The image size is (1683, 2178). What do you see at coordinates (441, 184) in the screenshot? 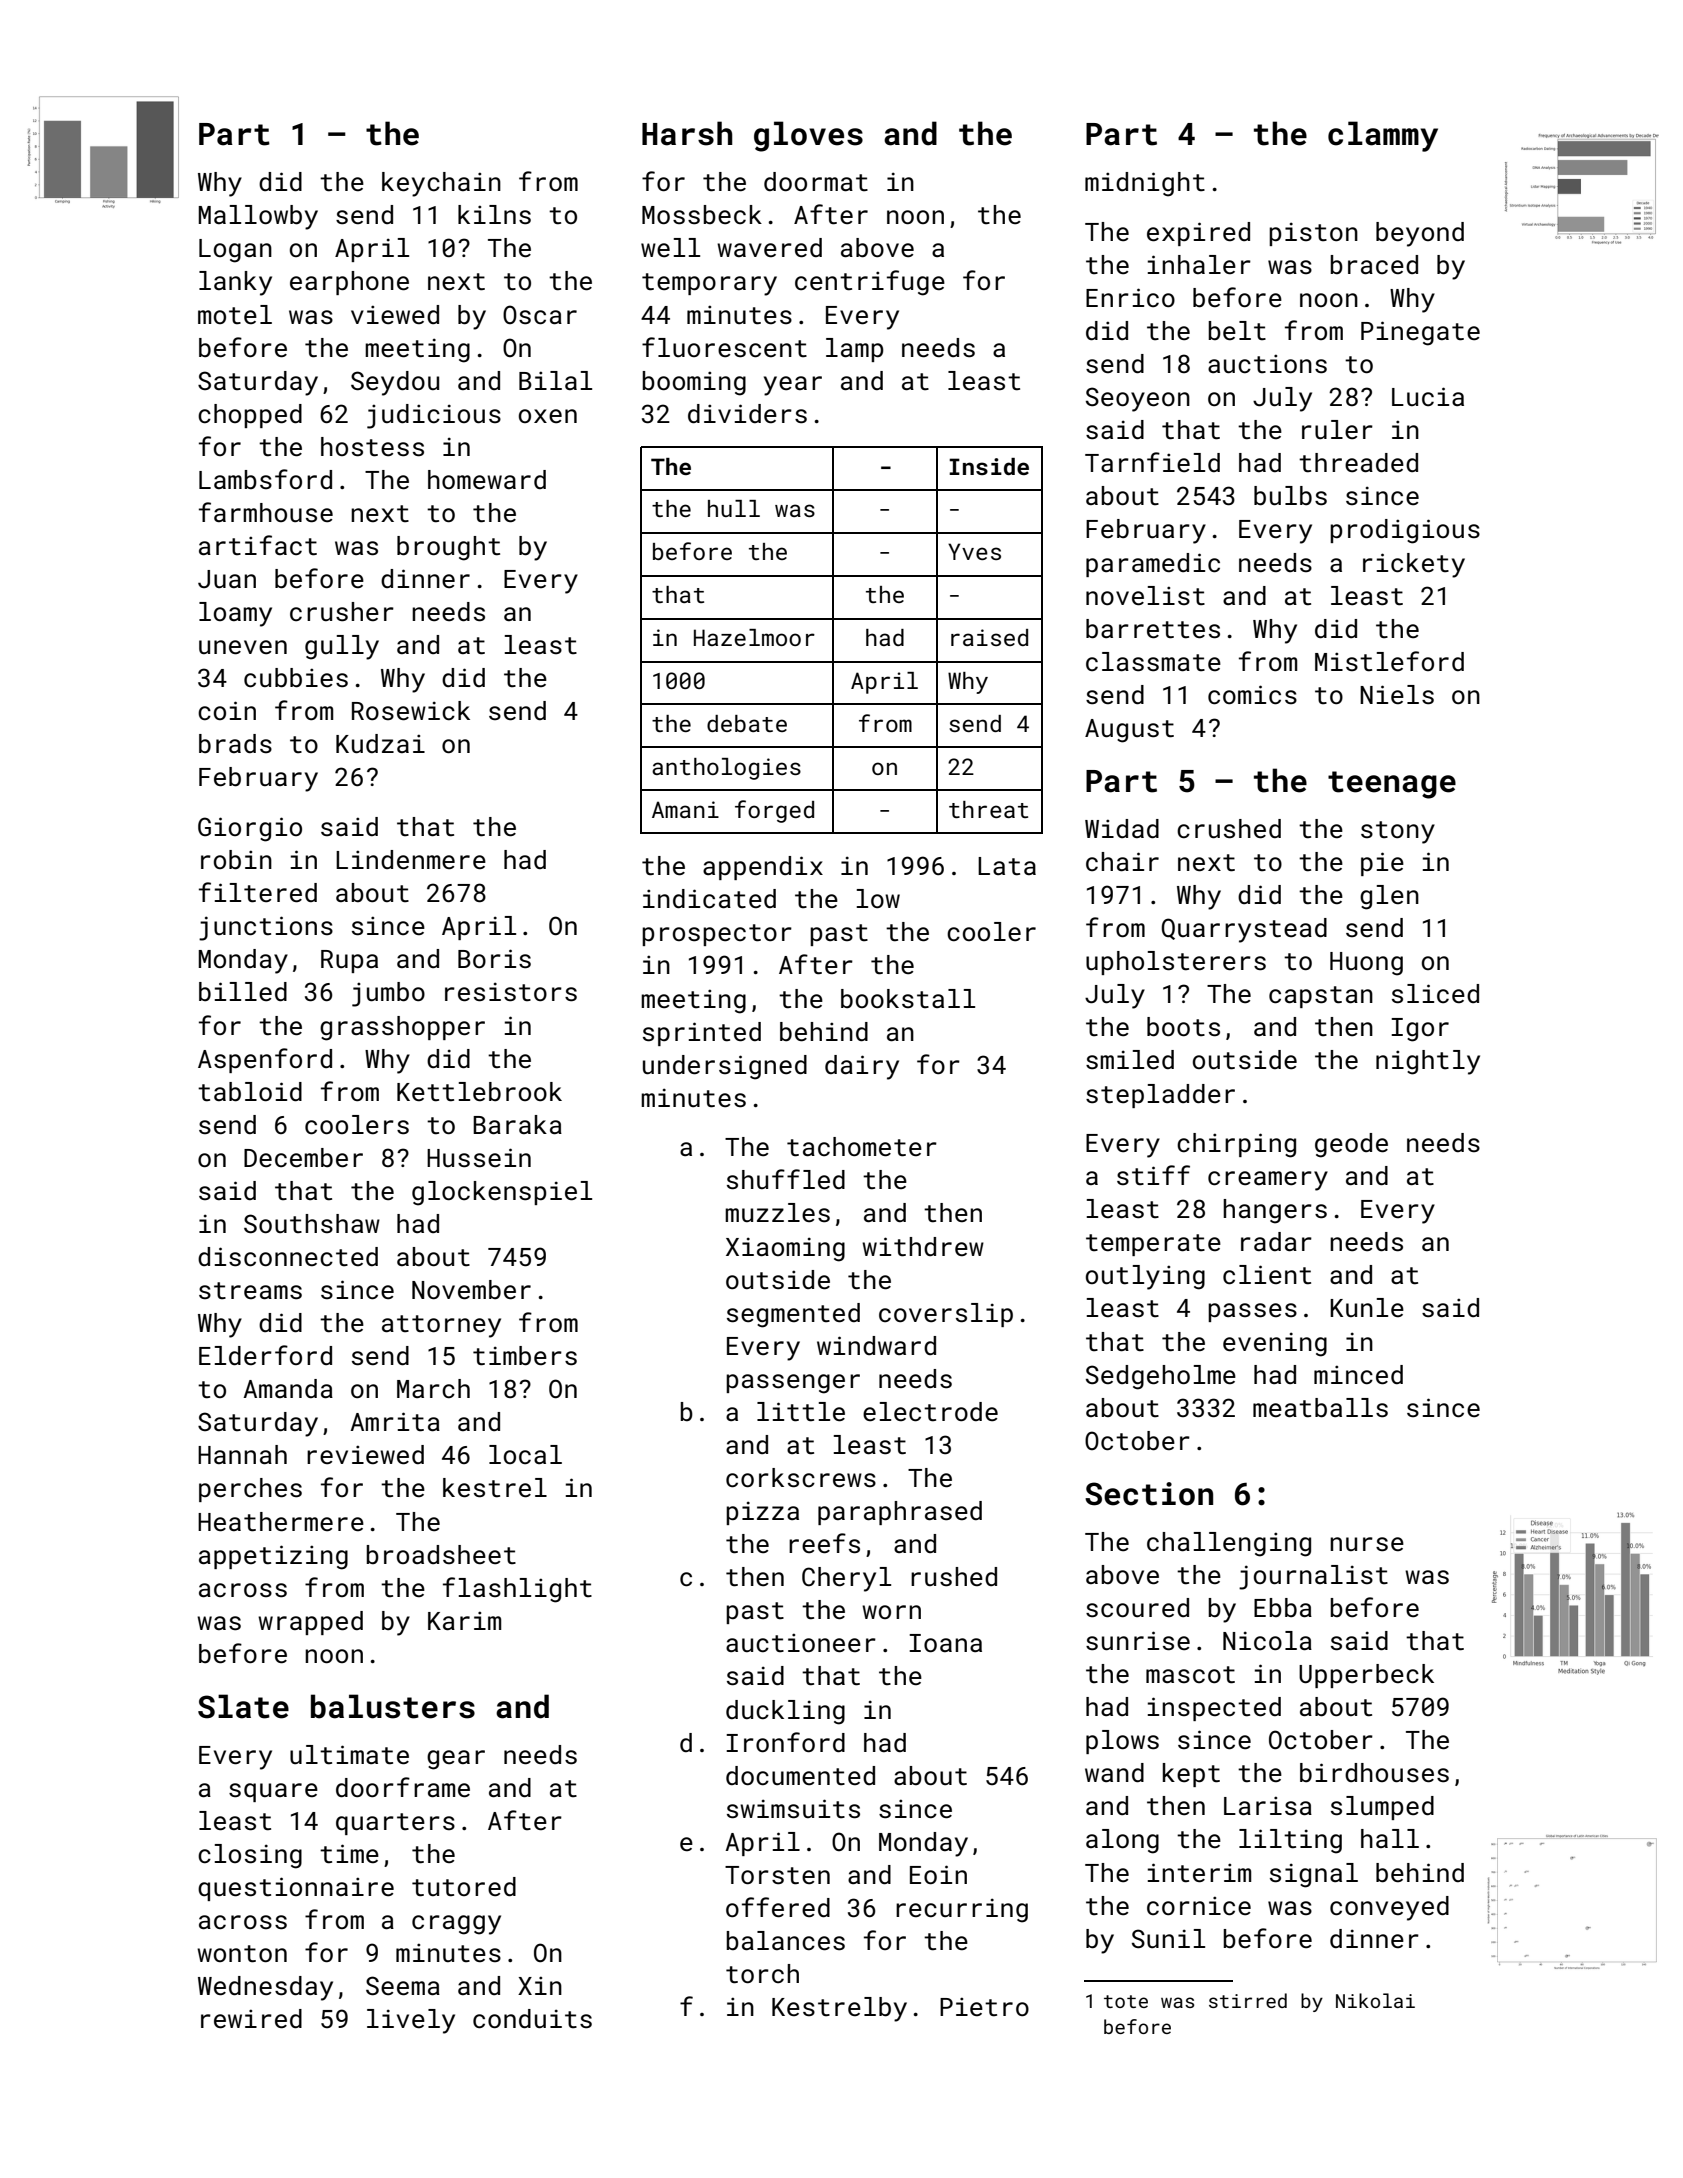
I see `keychain` at bounding box center [441, 184].
